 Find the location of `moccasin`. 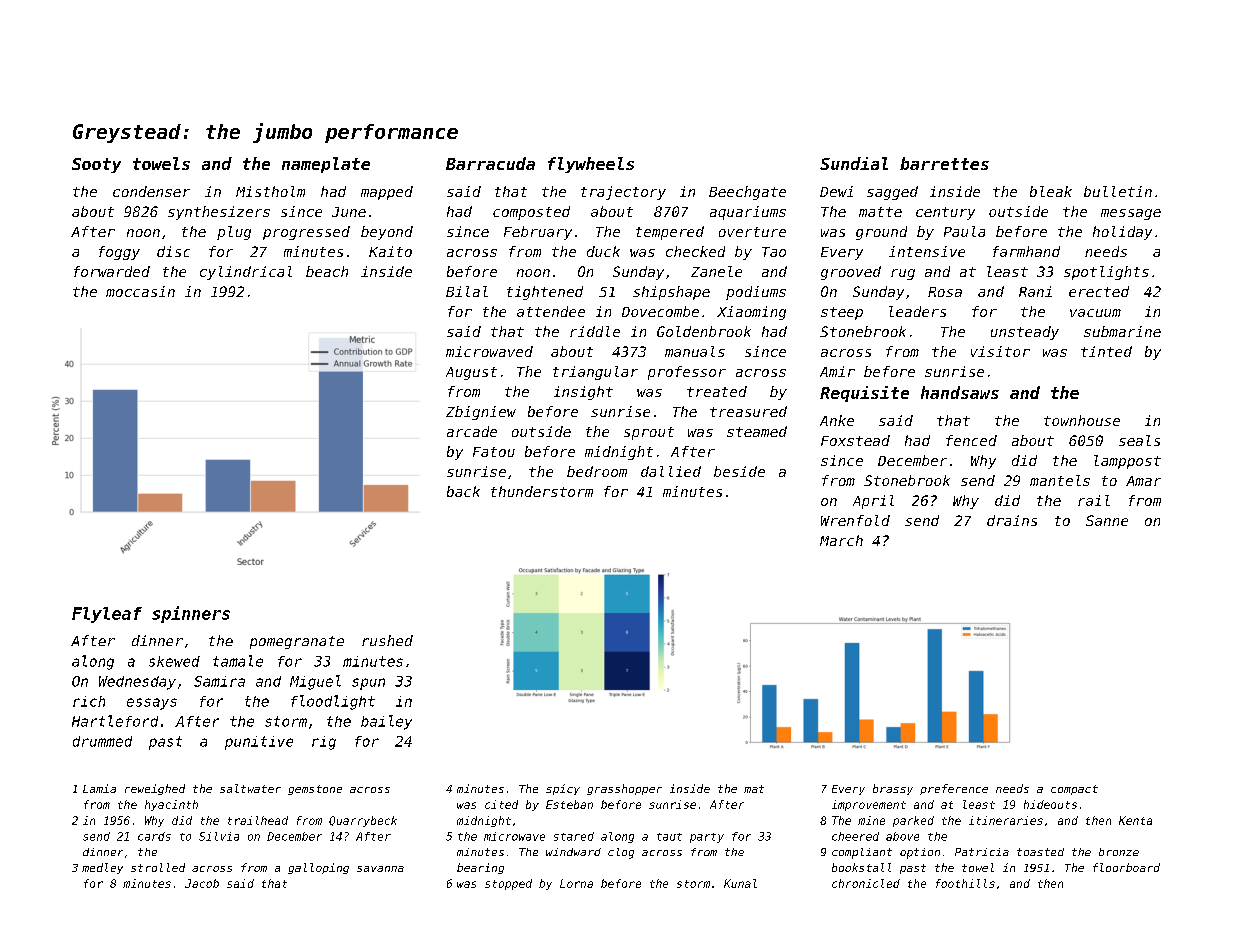

moccasin is located at coordinates (140, 291).
